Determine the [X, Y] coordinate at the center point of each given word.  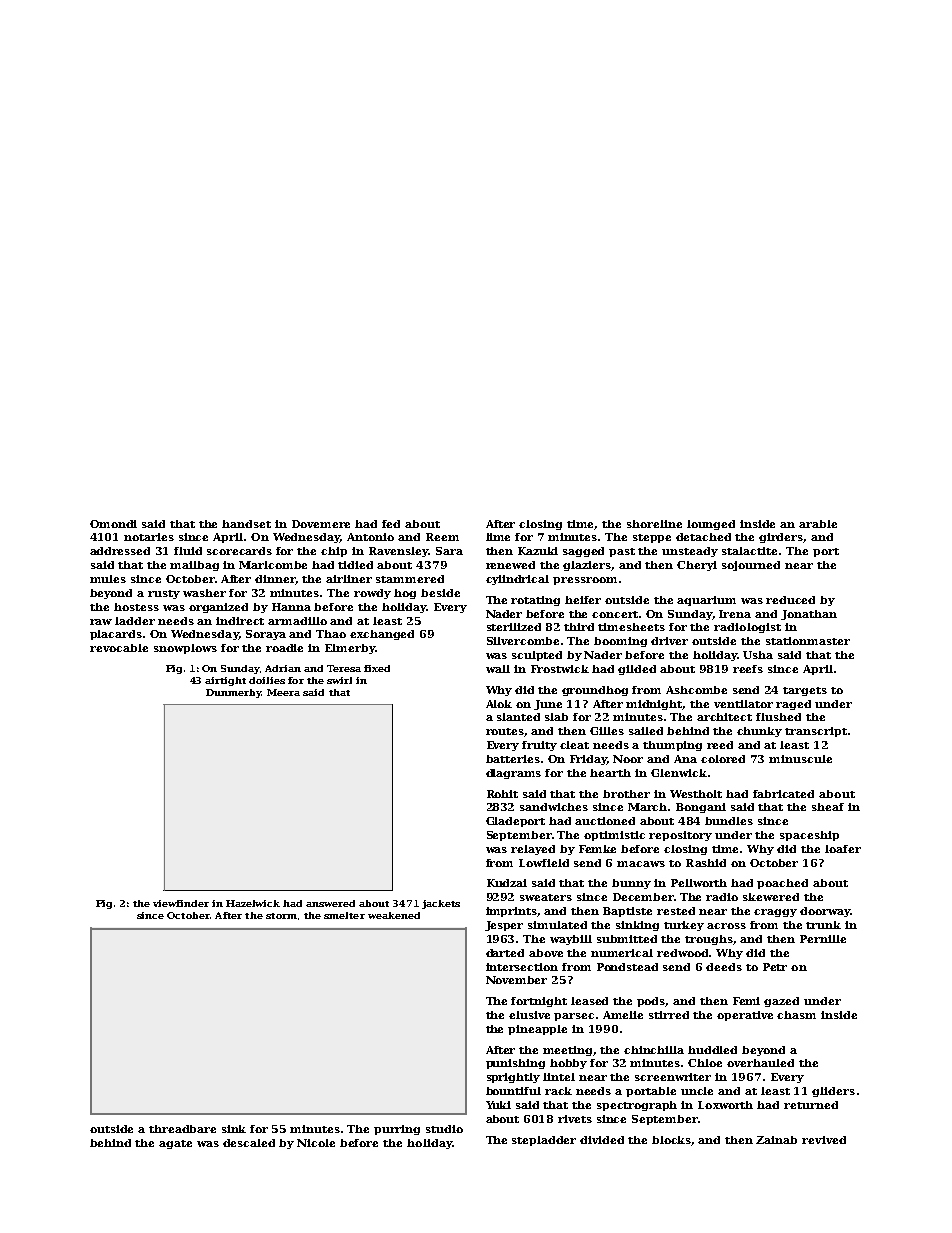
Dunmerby [233, 693]
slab [556, 717]
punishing [515, 1064]
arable [818, 524]
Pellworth [699, 883]
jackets [441, 904]
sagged [583, 552]
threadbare [182, 1129]
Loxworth [725, 1105]
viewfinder [181, 903]
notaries [149, 537]
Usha [758, 655]
